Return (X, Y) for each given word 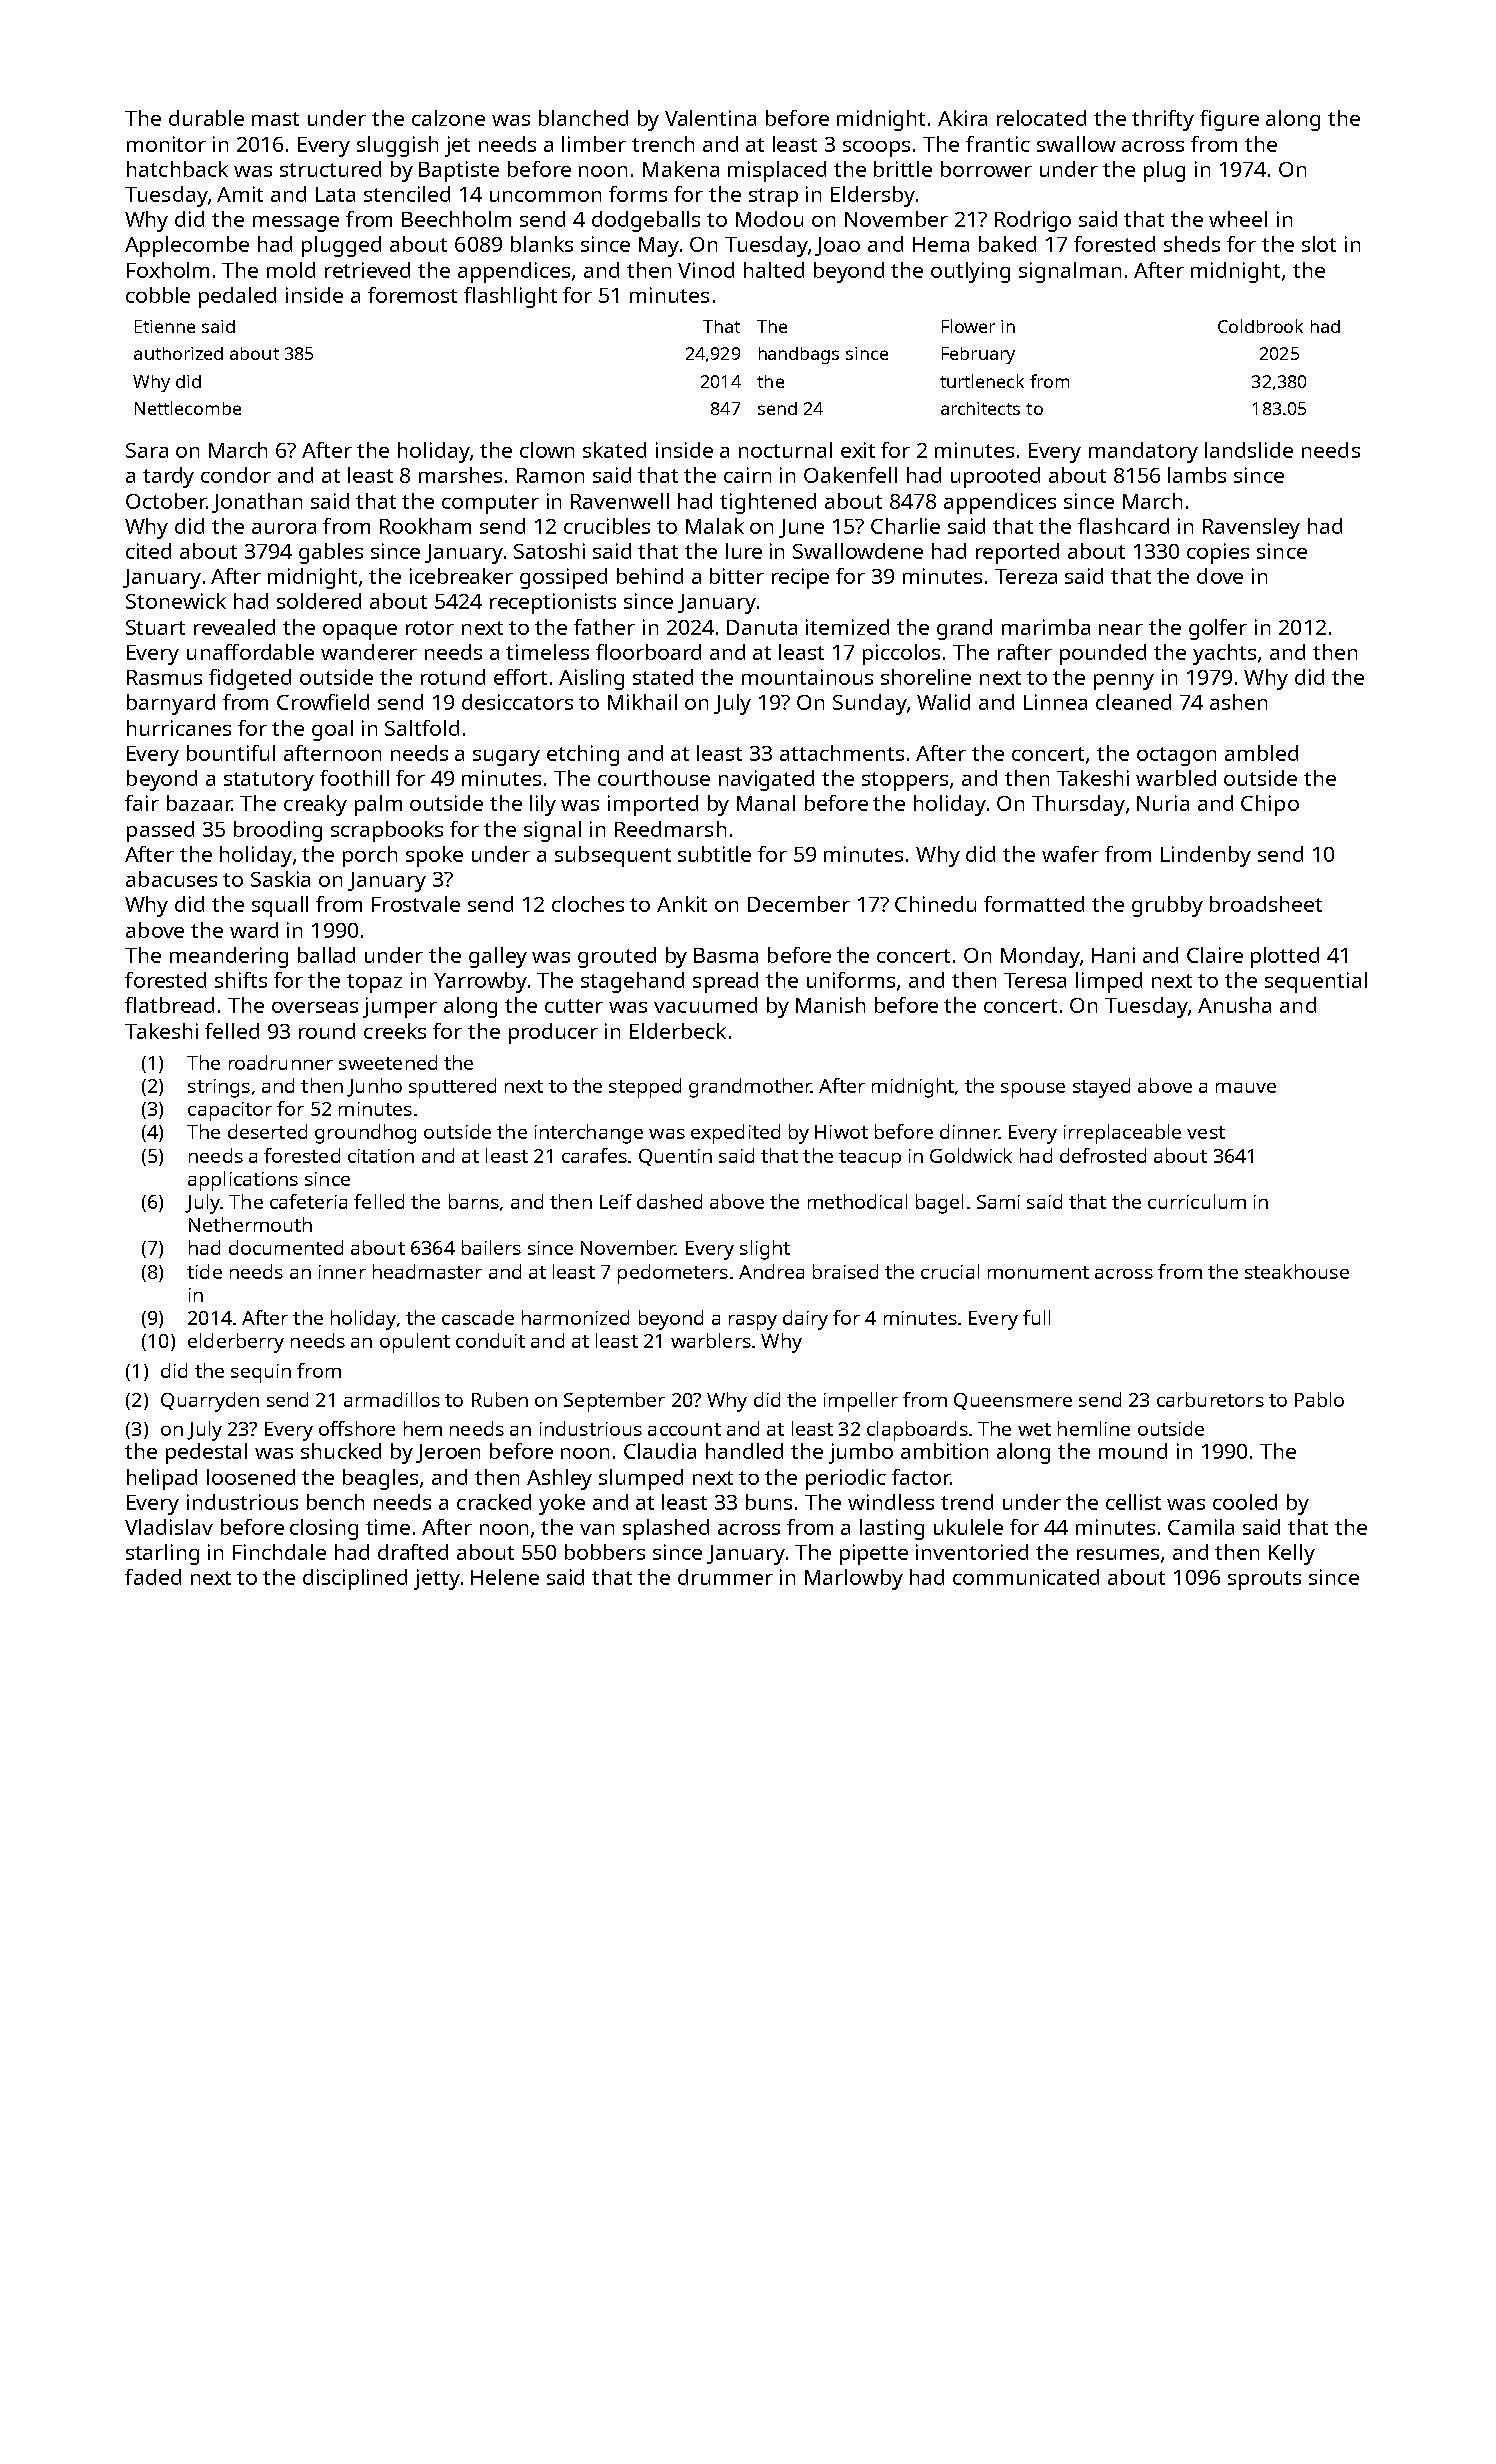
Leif (616, 1201)
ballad (326, 955)
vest (1206, 1132)
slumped (641, 1479)
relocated (1041, 118)
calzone (448, 118)
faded (153, 1577)
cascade (478, 1317)
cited (148, 551)
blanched (583, 118)
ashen (1238, 702)
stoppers (905, 781)
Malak (715, 526)
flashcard (1123, 526)
